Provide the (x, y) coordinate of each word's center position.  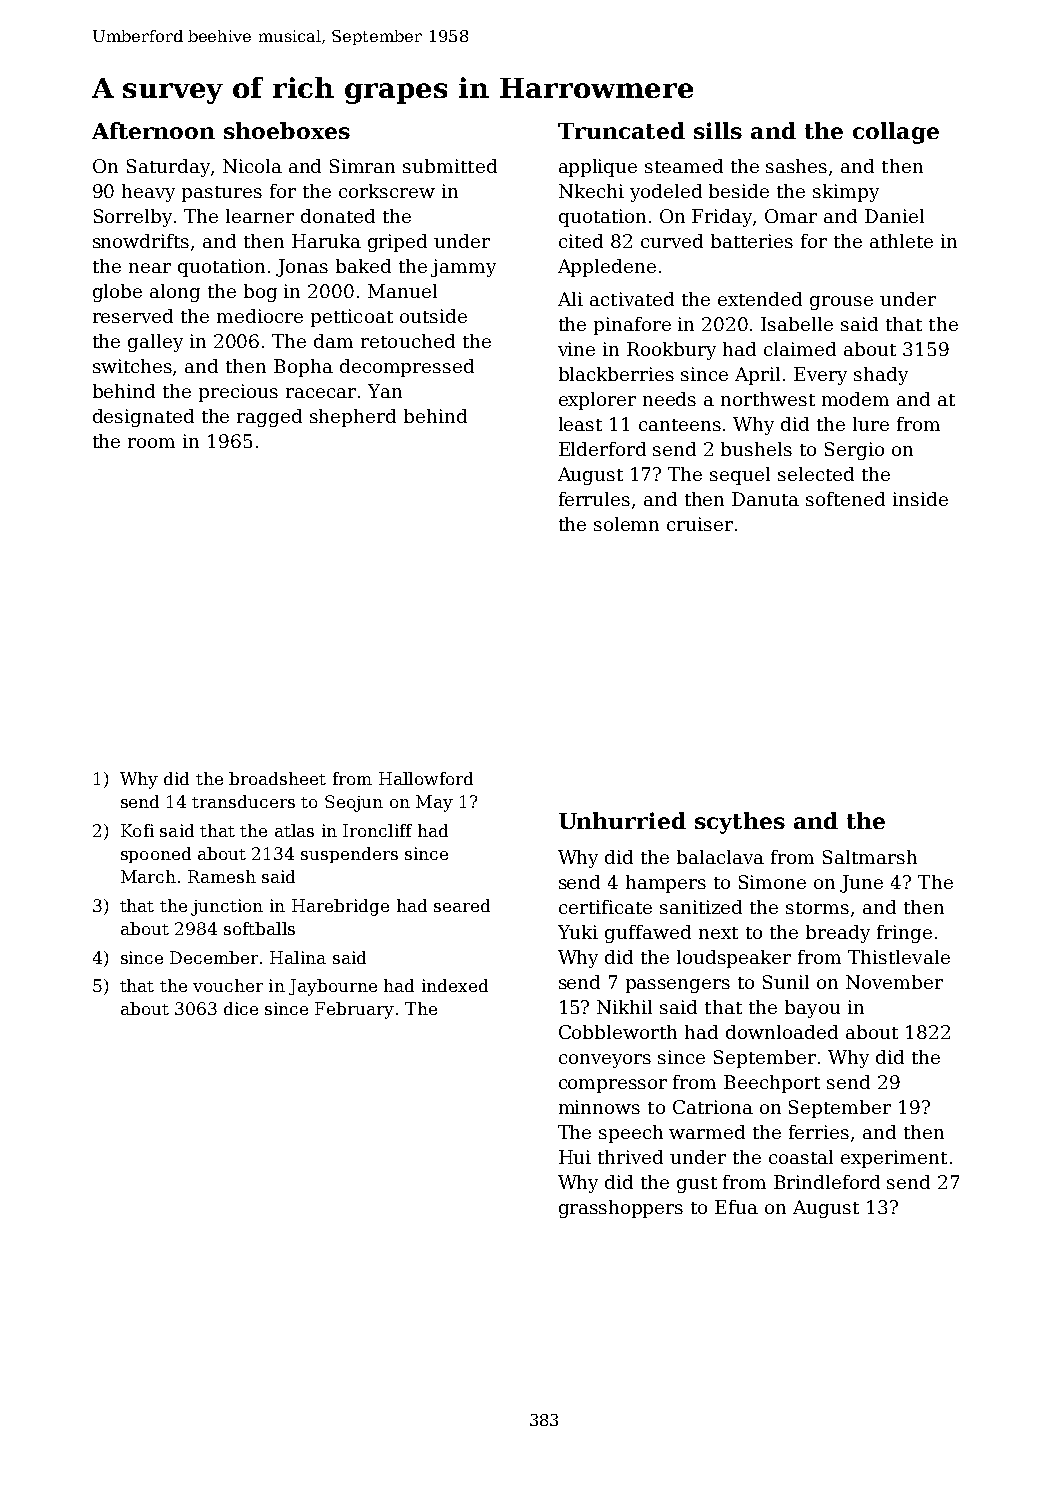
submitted (450, 166)
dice (241, 1008)
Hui (575, 1157)
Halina (298, 957)
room (151, 443)
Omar (791, 216)
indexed (455, 985)
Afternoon (153, 130)
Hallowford (426, 778)
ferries (819, 1132)
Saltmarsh (870, 857)
